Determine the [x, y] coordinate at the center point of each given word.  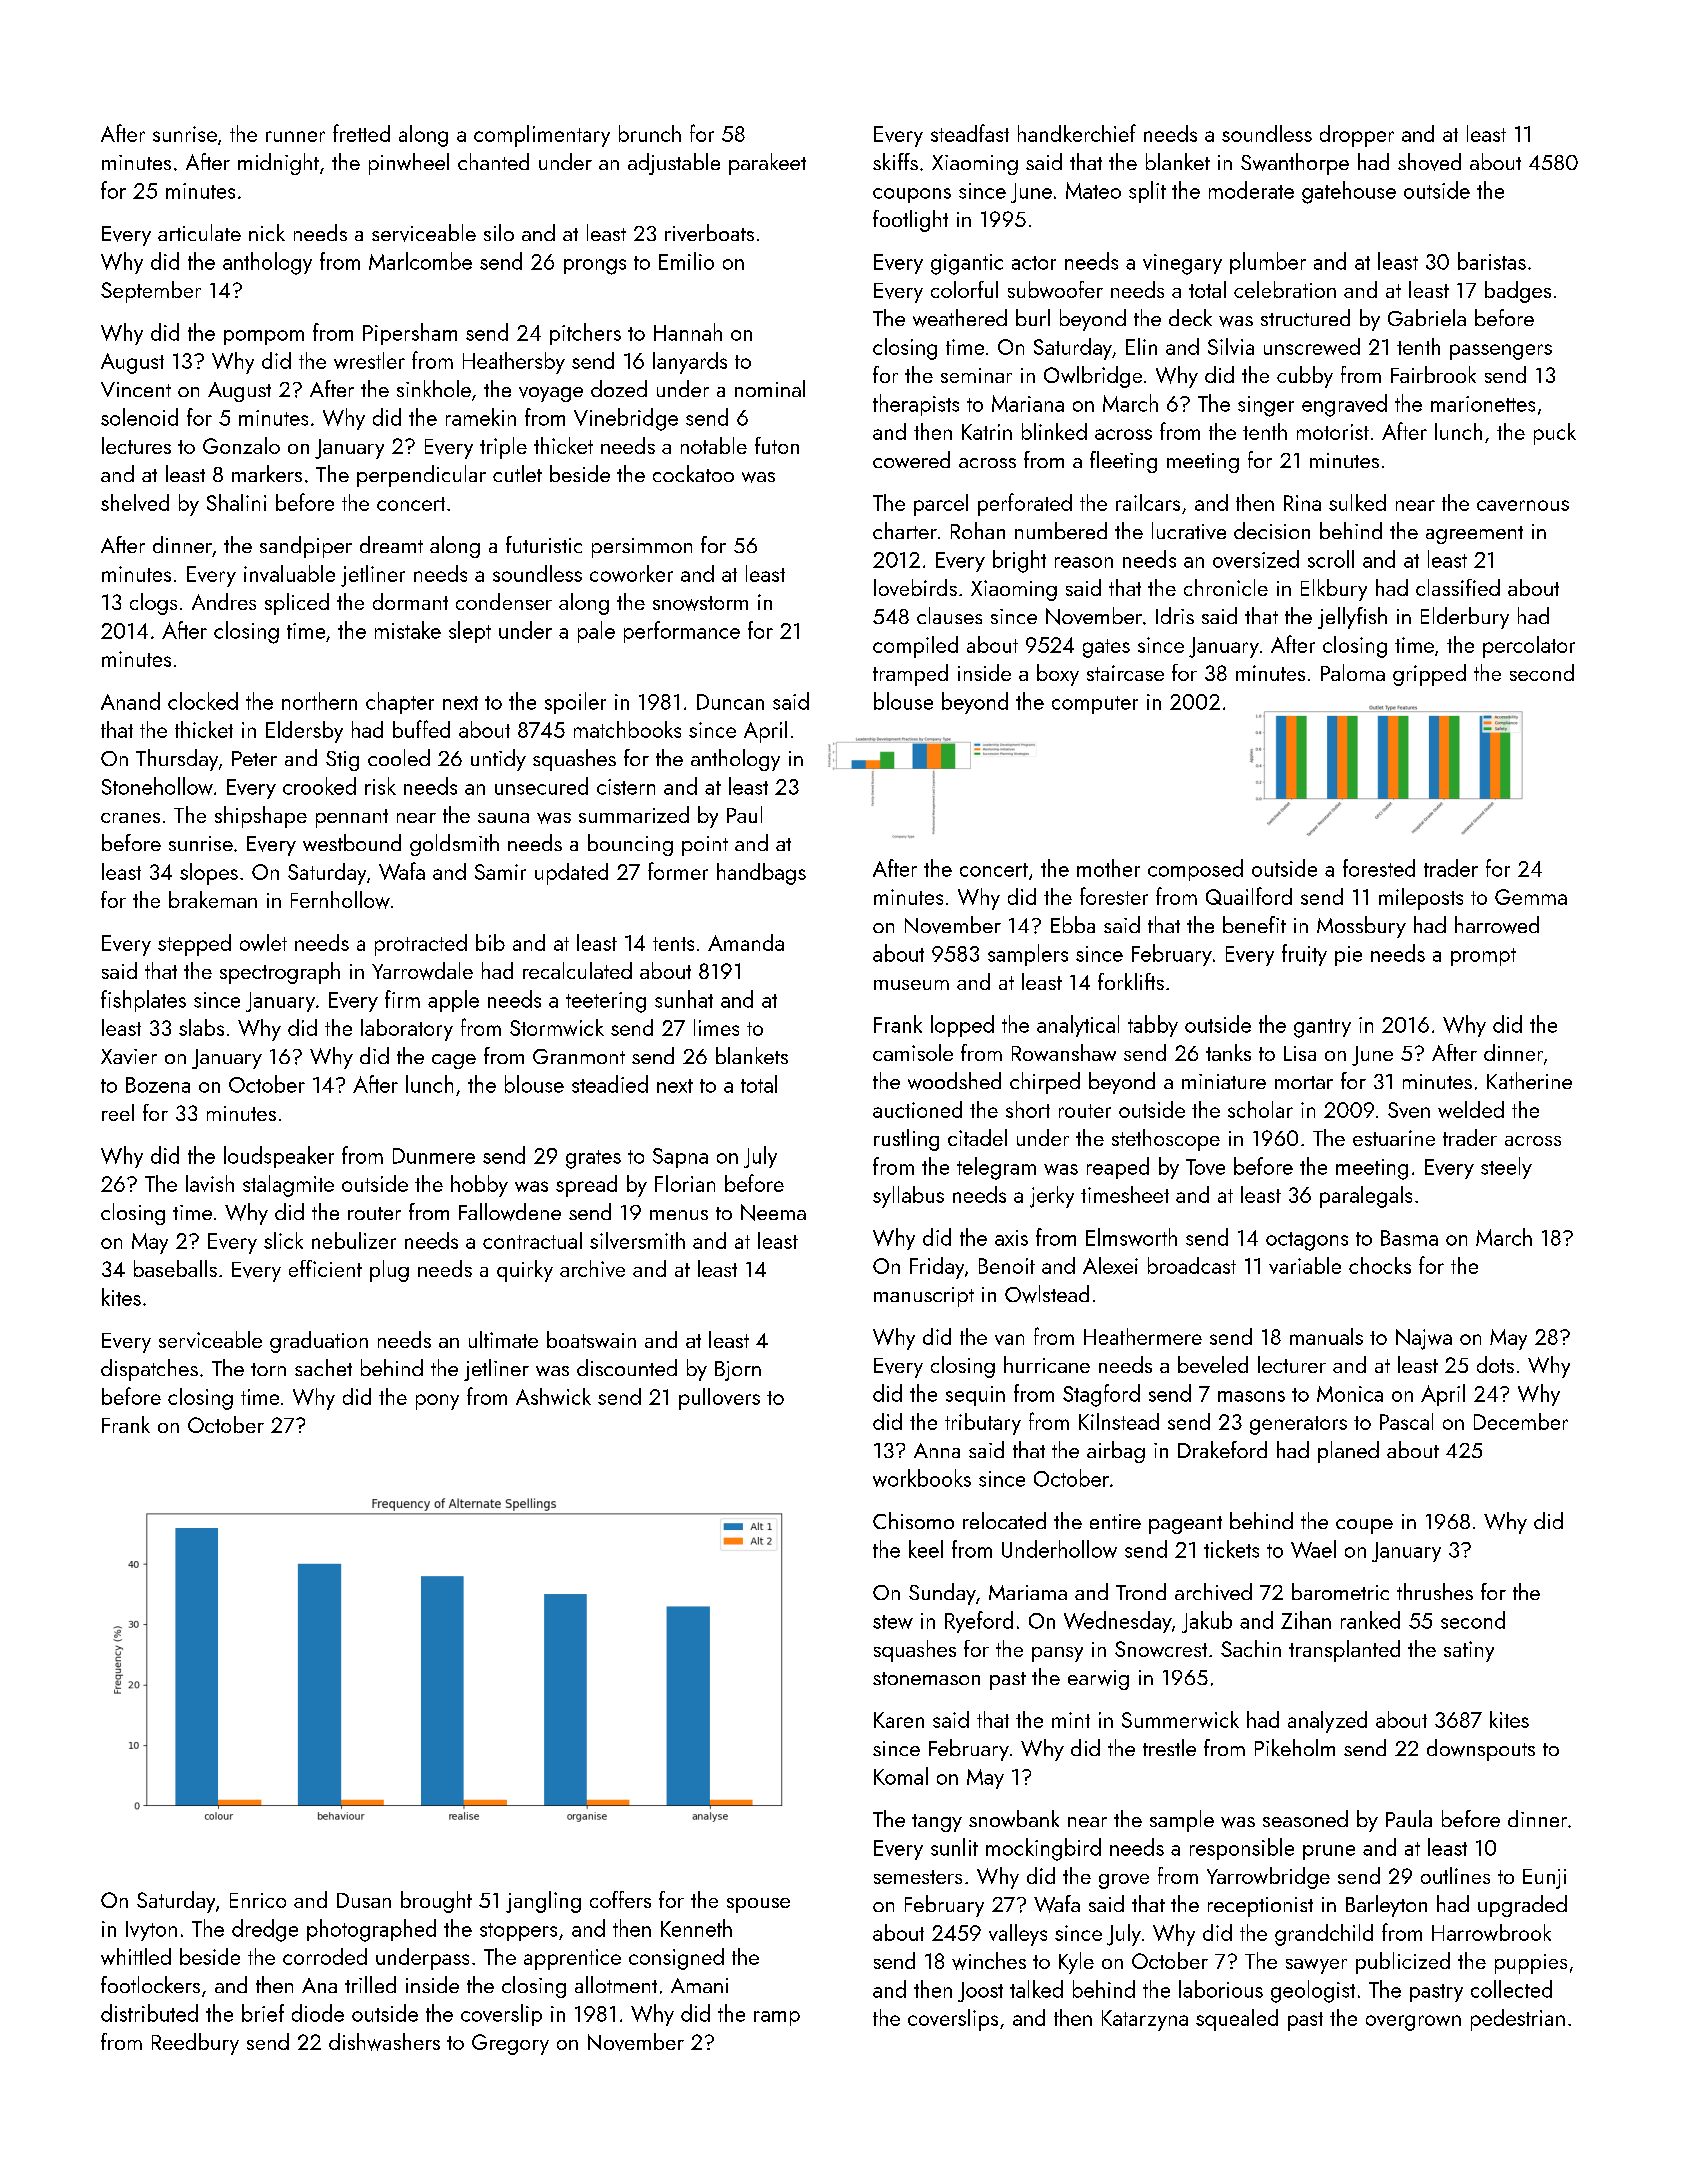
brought [436, 1902]
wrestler [369, 360]
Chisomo [913, 1520]
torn [268, 1369]
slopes [209, 874]
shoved [1429, 162]
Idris [1175, 615]
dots [1495, 1364]
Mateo [1093, 190]
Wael [1313, 1549]
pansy [1057, 1654]
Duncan [730, 702]
